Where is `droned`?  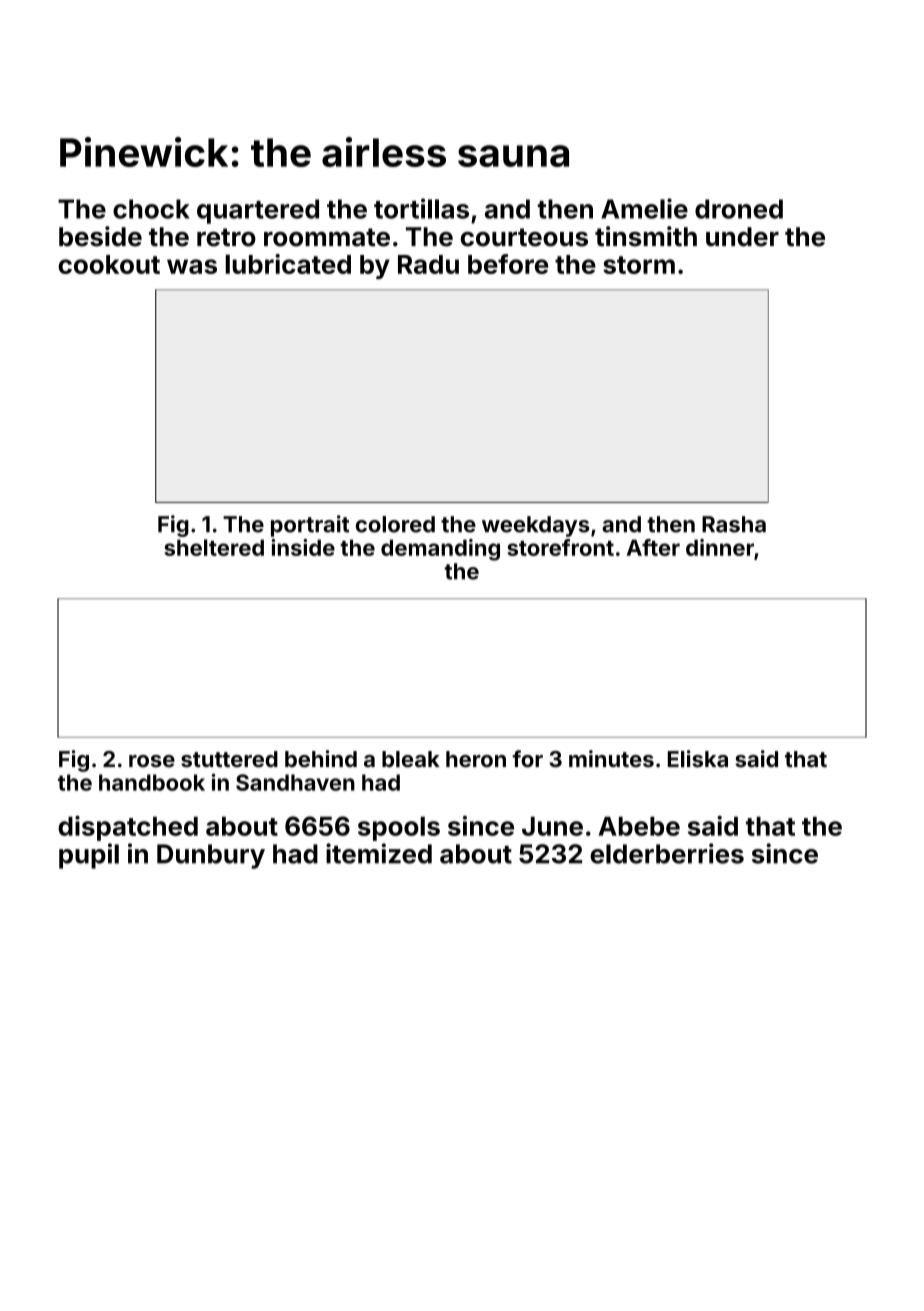
droned is located at coordinates (739, 209).
